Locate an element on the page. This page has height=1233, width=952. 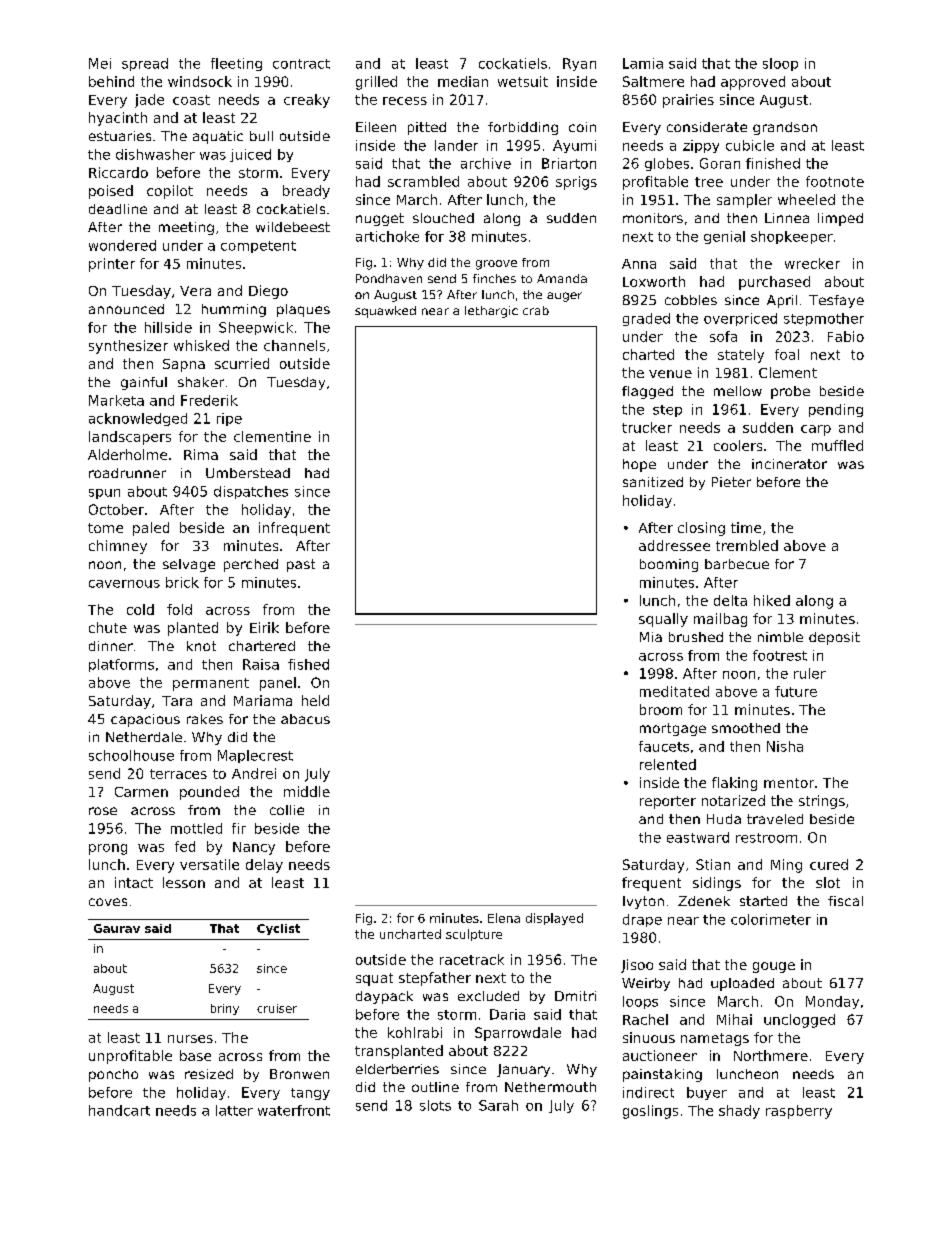
mentor is located at coordinates (789, 783).
